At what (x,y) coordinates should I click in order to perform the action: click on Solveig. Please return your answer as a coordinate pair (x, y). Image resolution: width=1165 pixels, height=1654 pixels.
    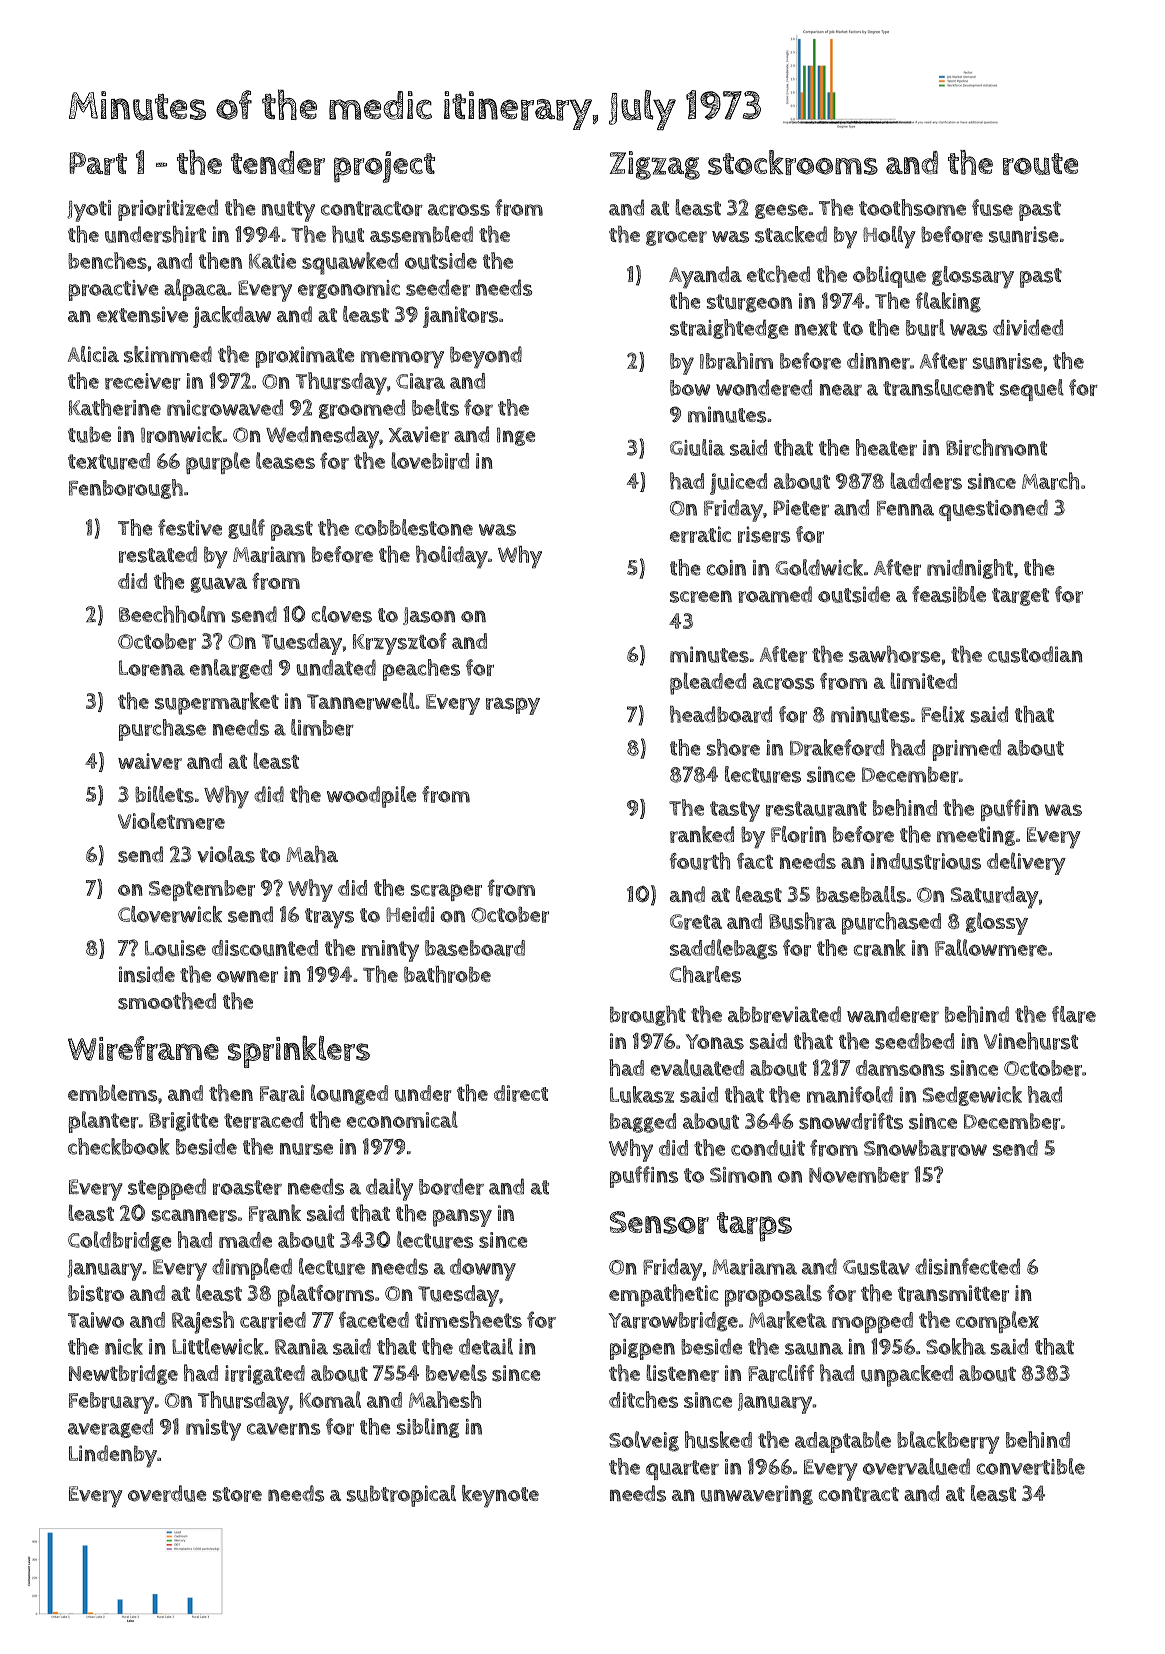
    Looking at the image, I should click on (644, 1441).
